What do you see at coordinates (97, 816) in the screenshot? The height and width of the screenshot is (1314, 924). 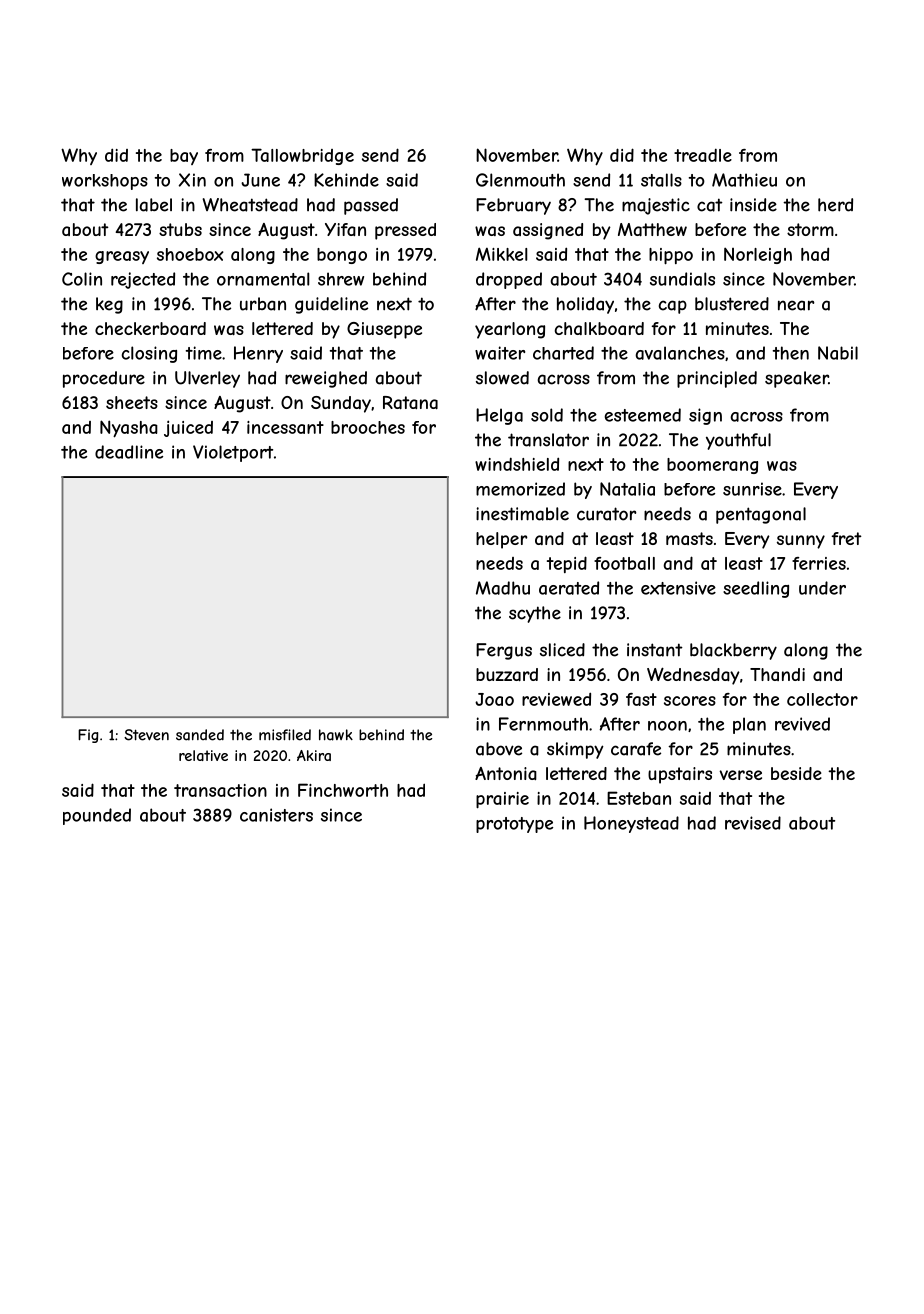 I see `pounded` at bounding box center [97, 816].
